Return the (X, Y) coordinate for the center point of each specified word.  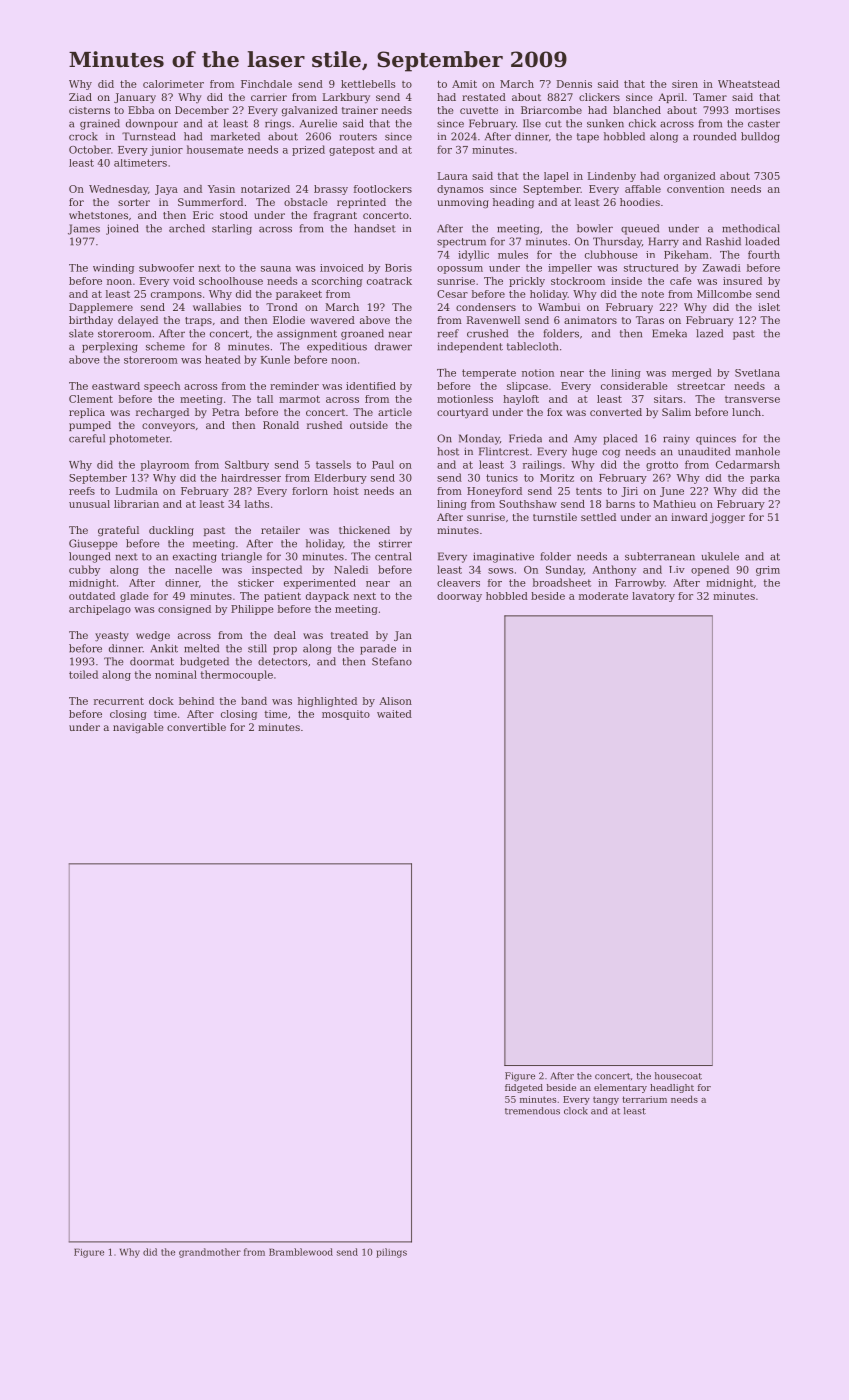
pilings (391, 1253)
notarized (265, 189)
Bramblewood (301, 1252)
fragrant (335, 216)
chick (642, 123)
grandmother (210, 1253)
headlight (672, 1088)
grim (768, 571)
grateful (118, 531)
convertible (196, 727)
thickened (364, 530)
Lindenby (612, 177)
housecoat (678, 1076)
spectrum (461, 243)
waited (394, 714)
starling (232, 229)
